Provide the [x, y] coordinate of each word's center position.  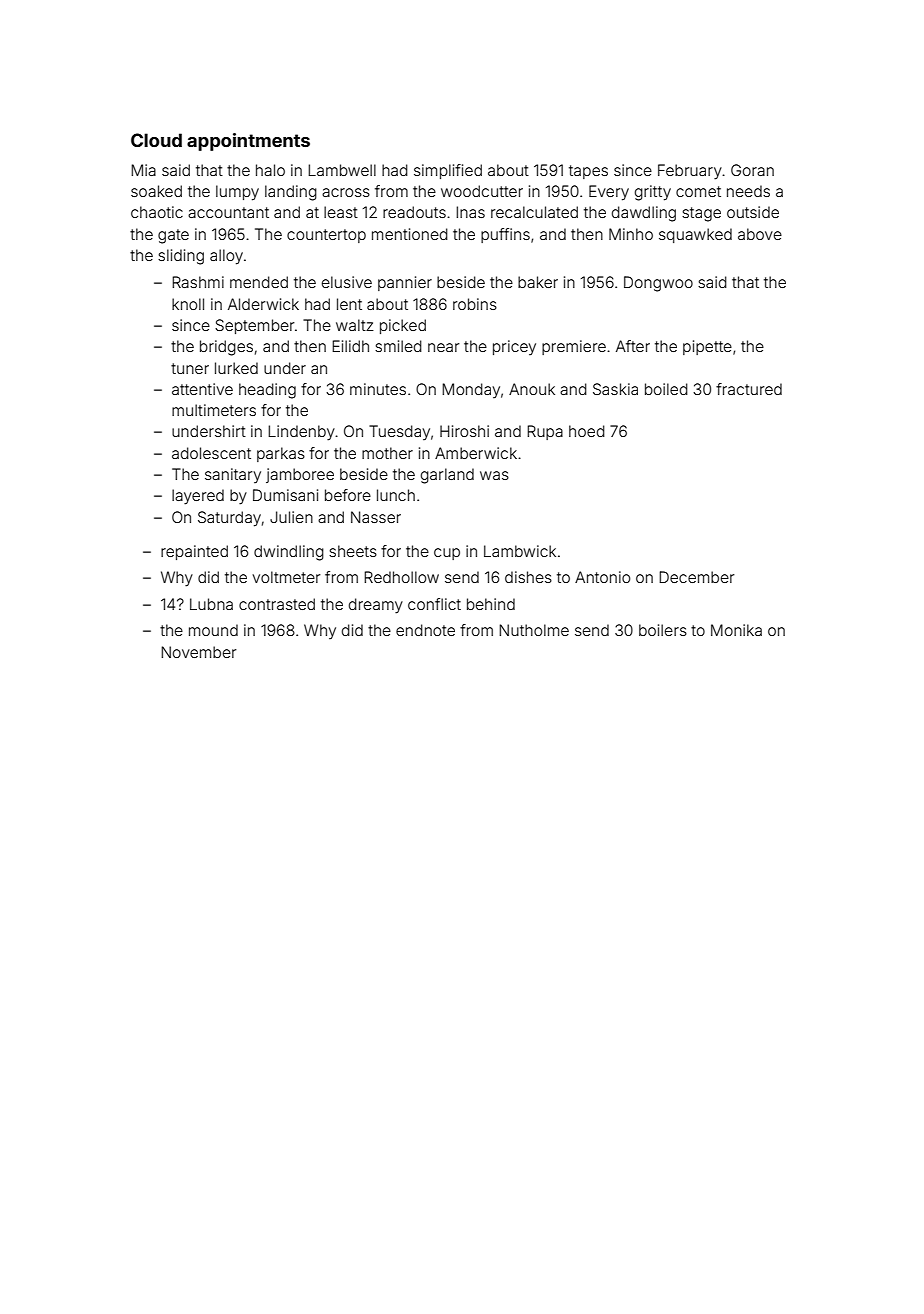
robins [475, 304]
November [198, 652]
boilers [663, 630]
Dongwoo [658, 284]
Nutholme [534, 630]
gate [173, 236]
